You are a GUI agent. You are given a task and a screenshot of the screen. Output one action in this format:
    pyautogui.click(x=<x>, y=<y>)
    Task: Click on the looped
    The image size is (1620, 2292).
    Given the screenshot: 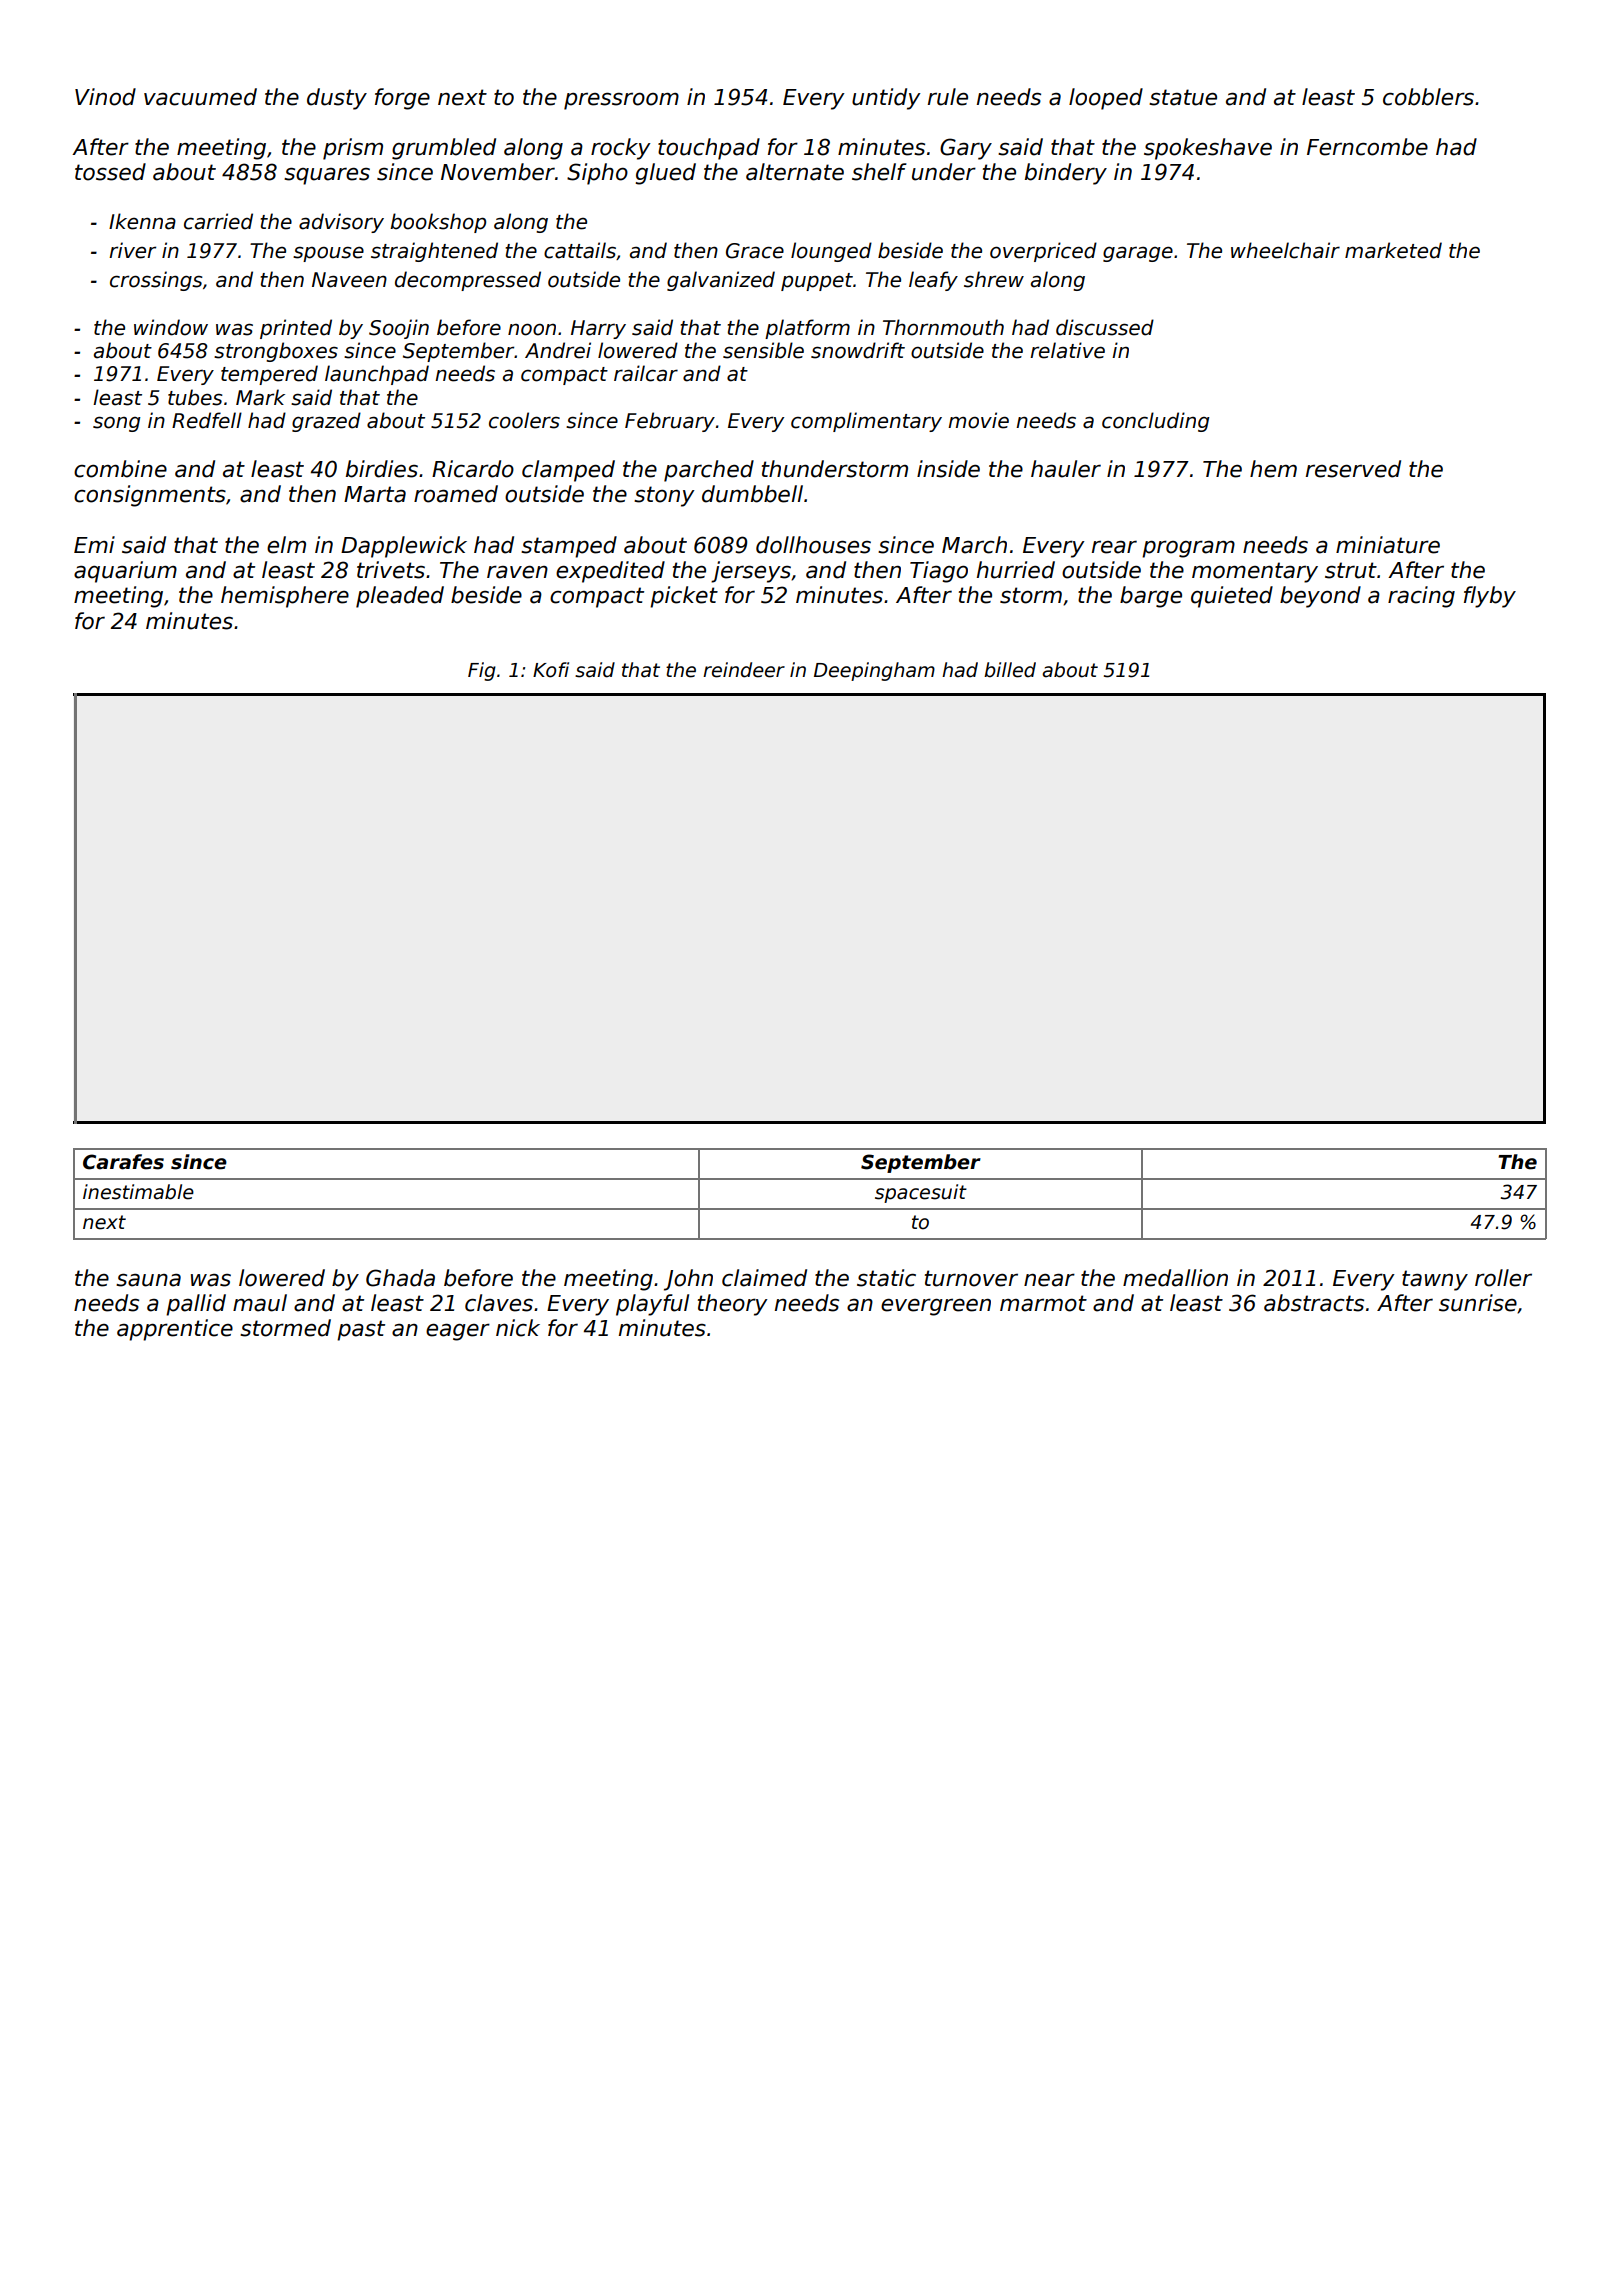 What is the action you would take?
    pyautogui.click(x=1106, y=99)
